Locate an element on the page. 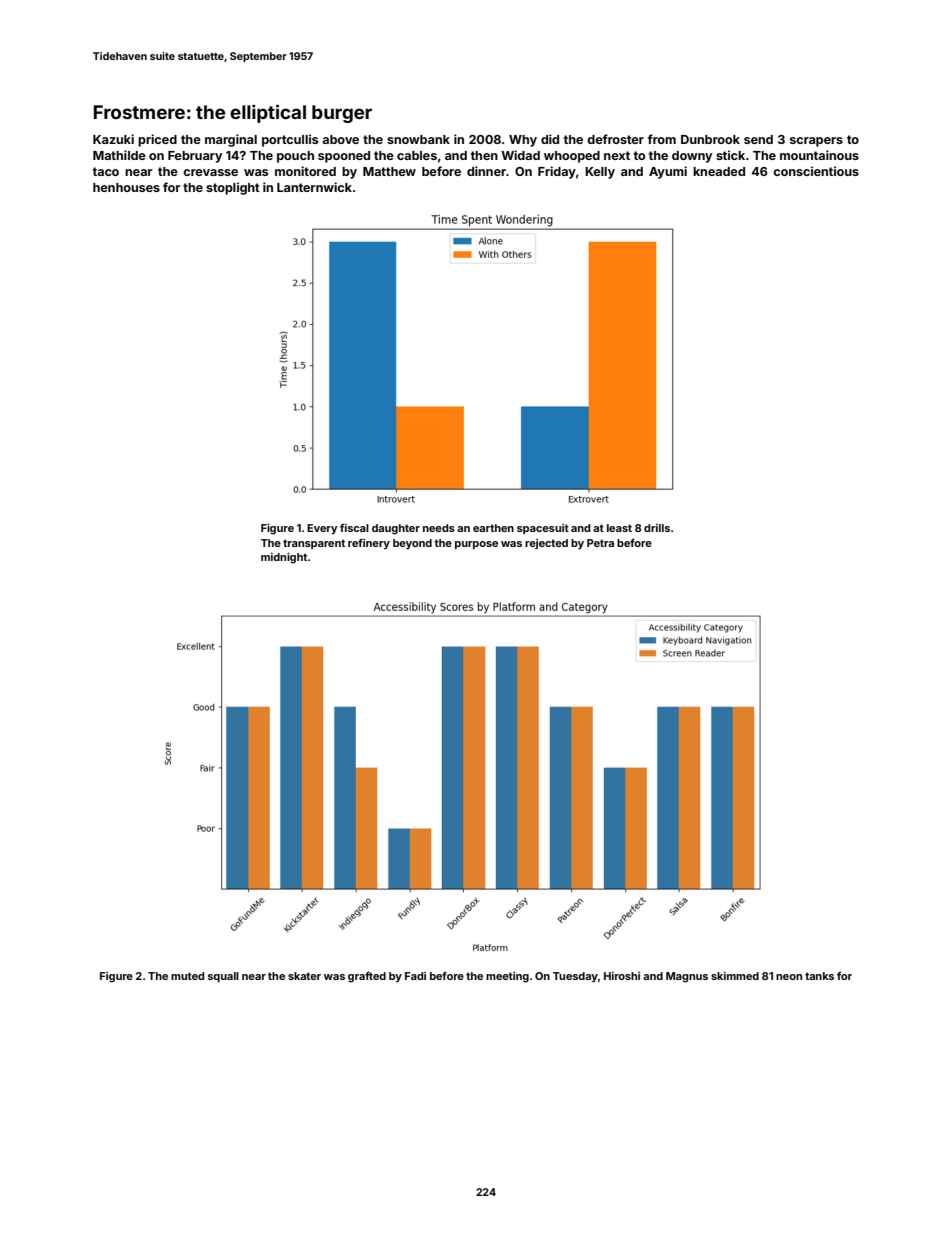  dinner is located at coordinates (486, 171).
